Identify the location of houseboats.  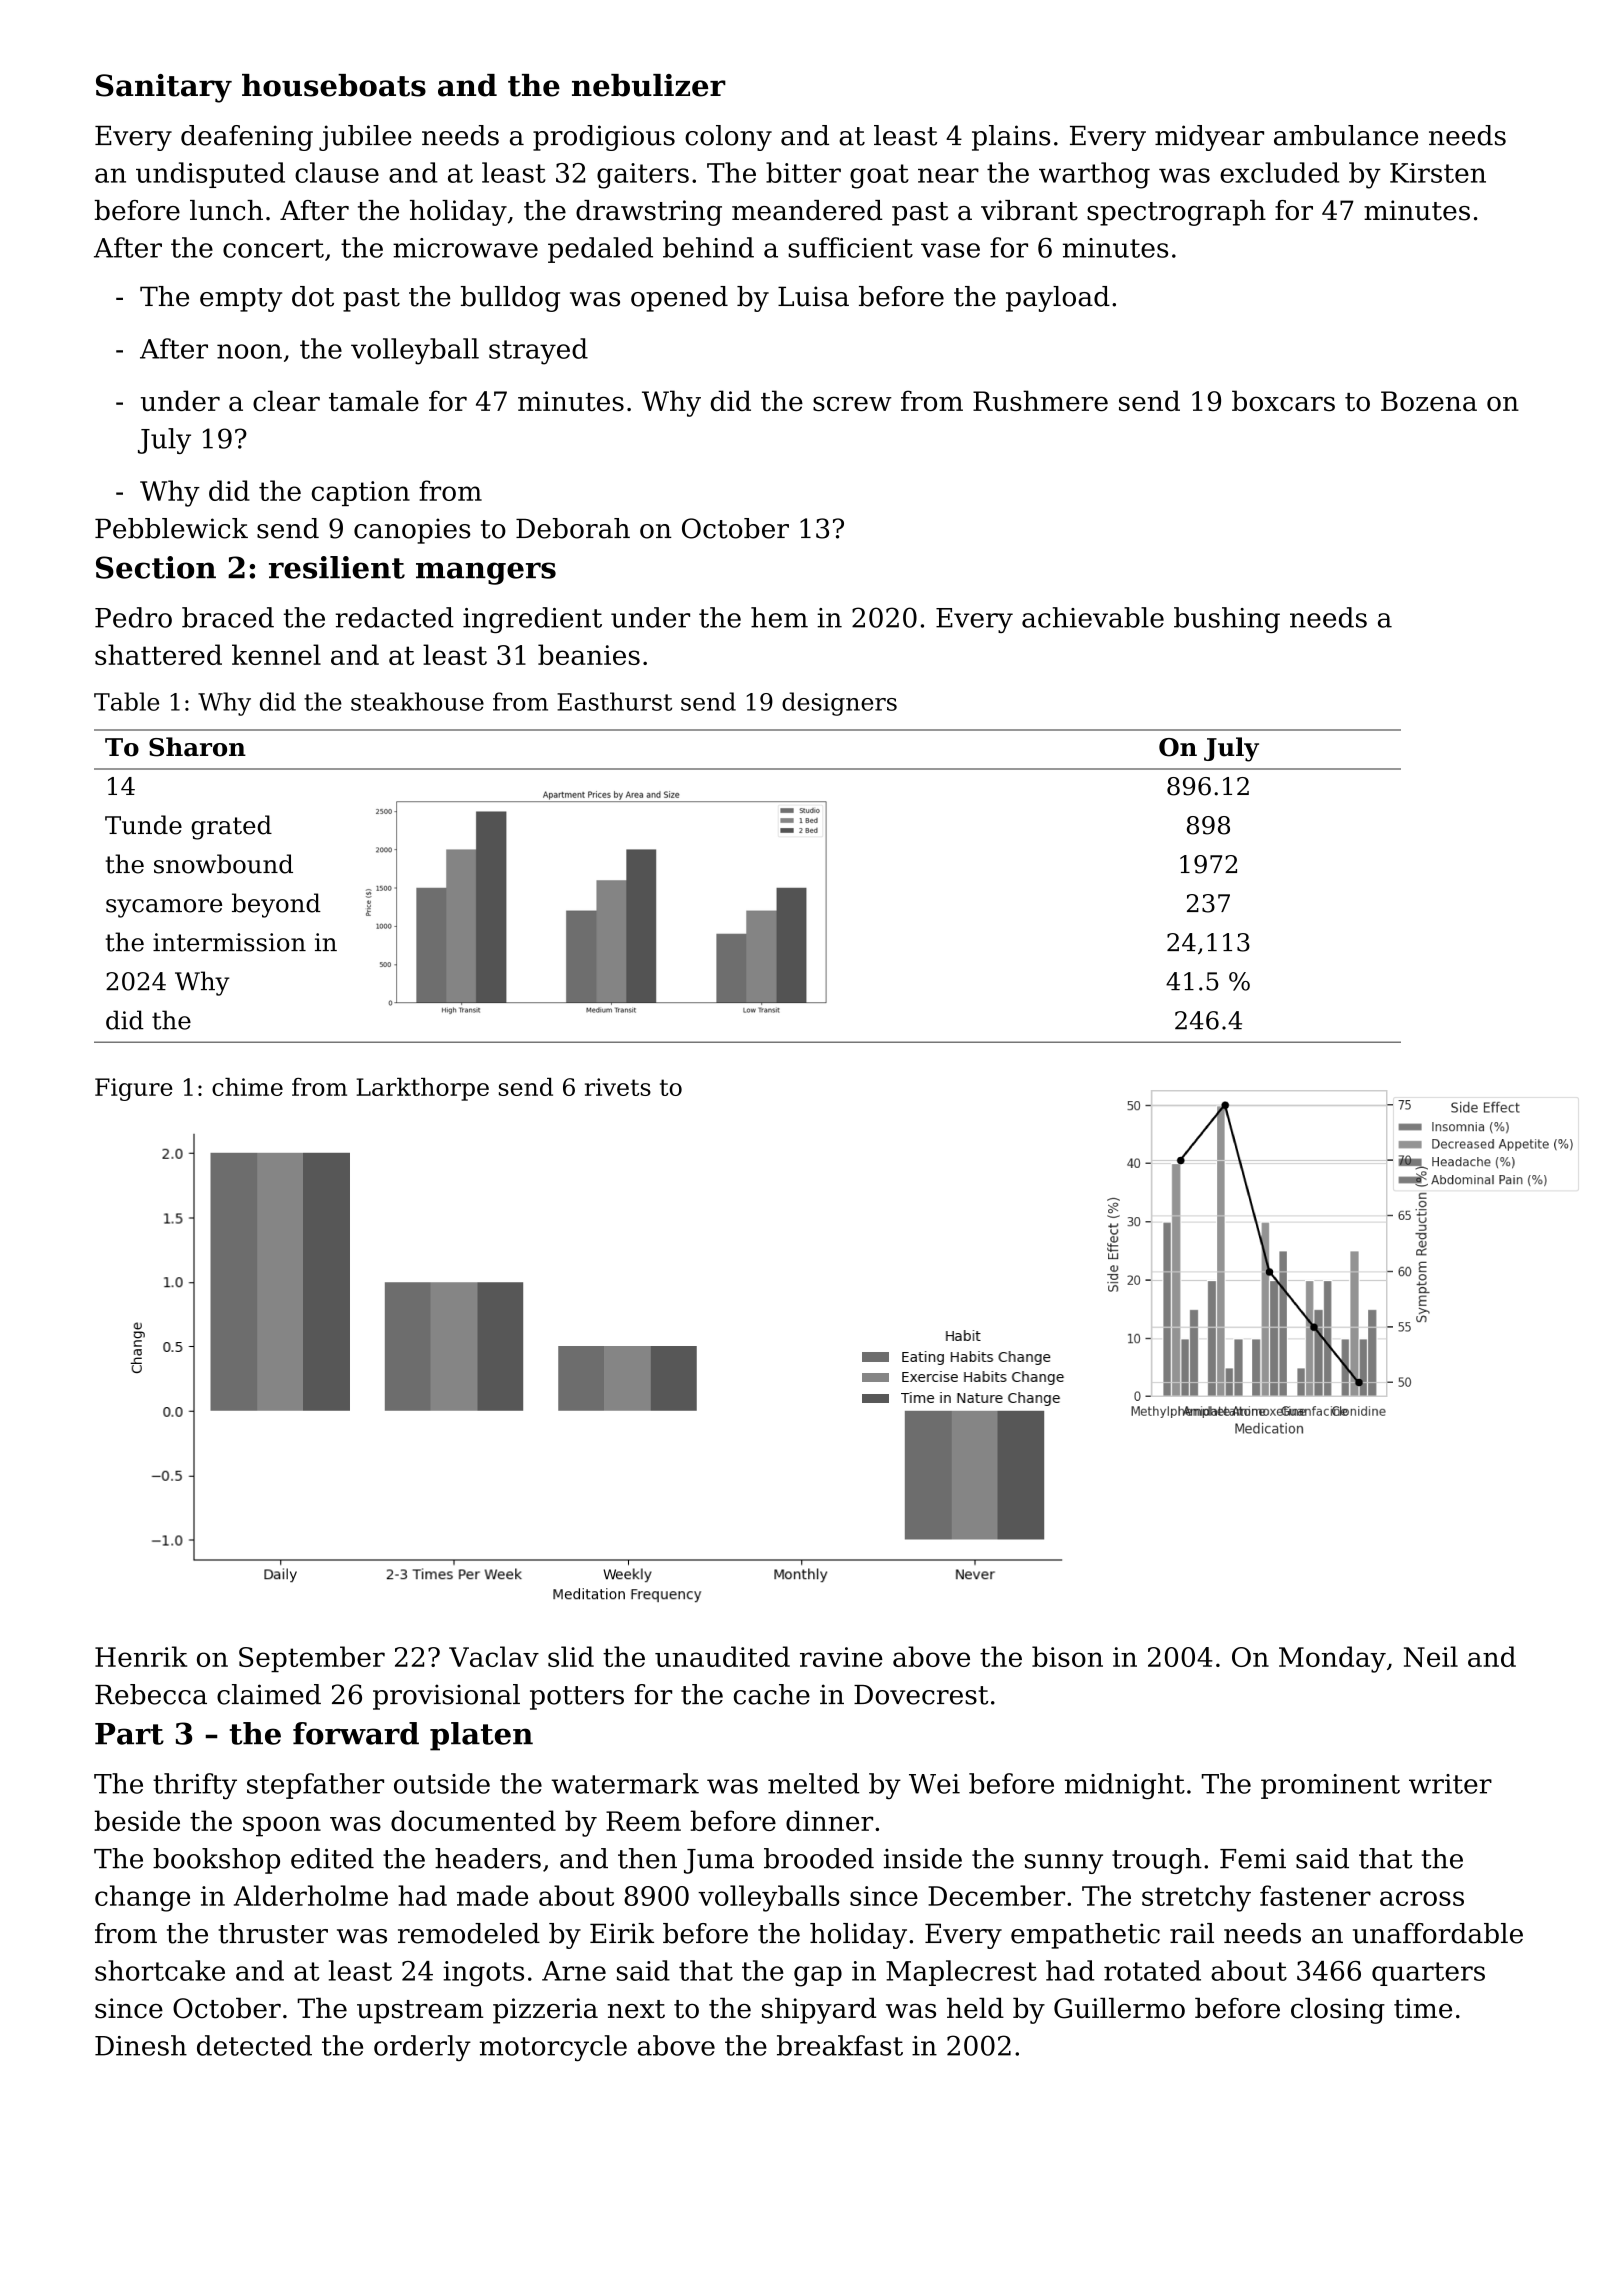
(334, 85).
